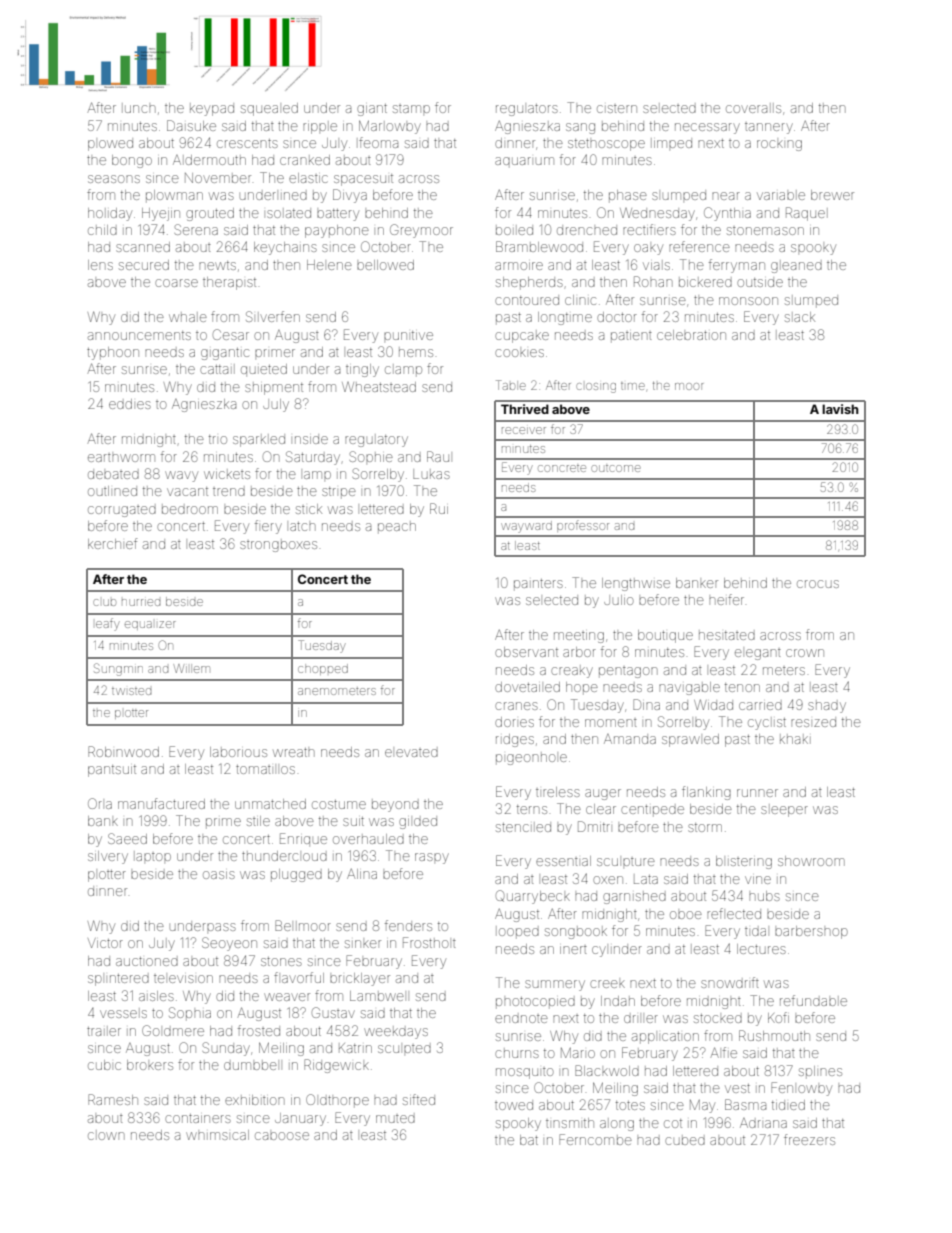 Image resolution: width=952 pixels, height=1233 pixels. What do you see at coordinates (282, 1136) in the screenshot?
I see `caboose` at bounding box center [282, 1136].
